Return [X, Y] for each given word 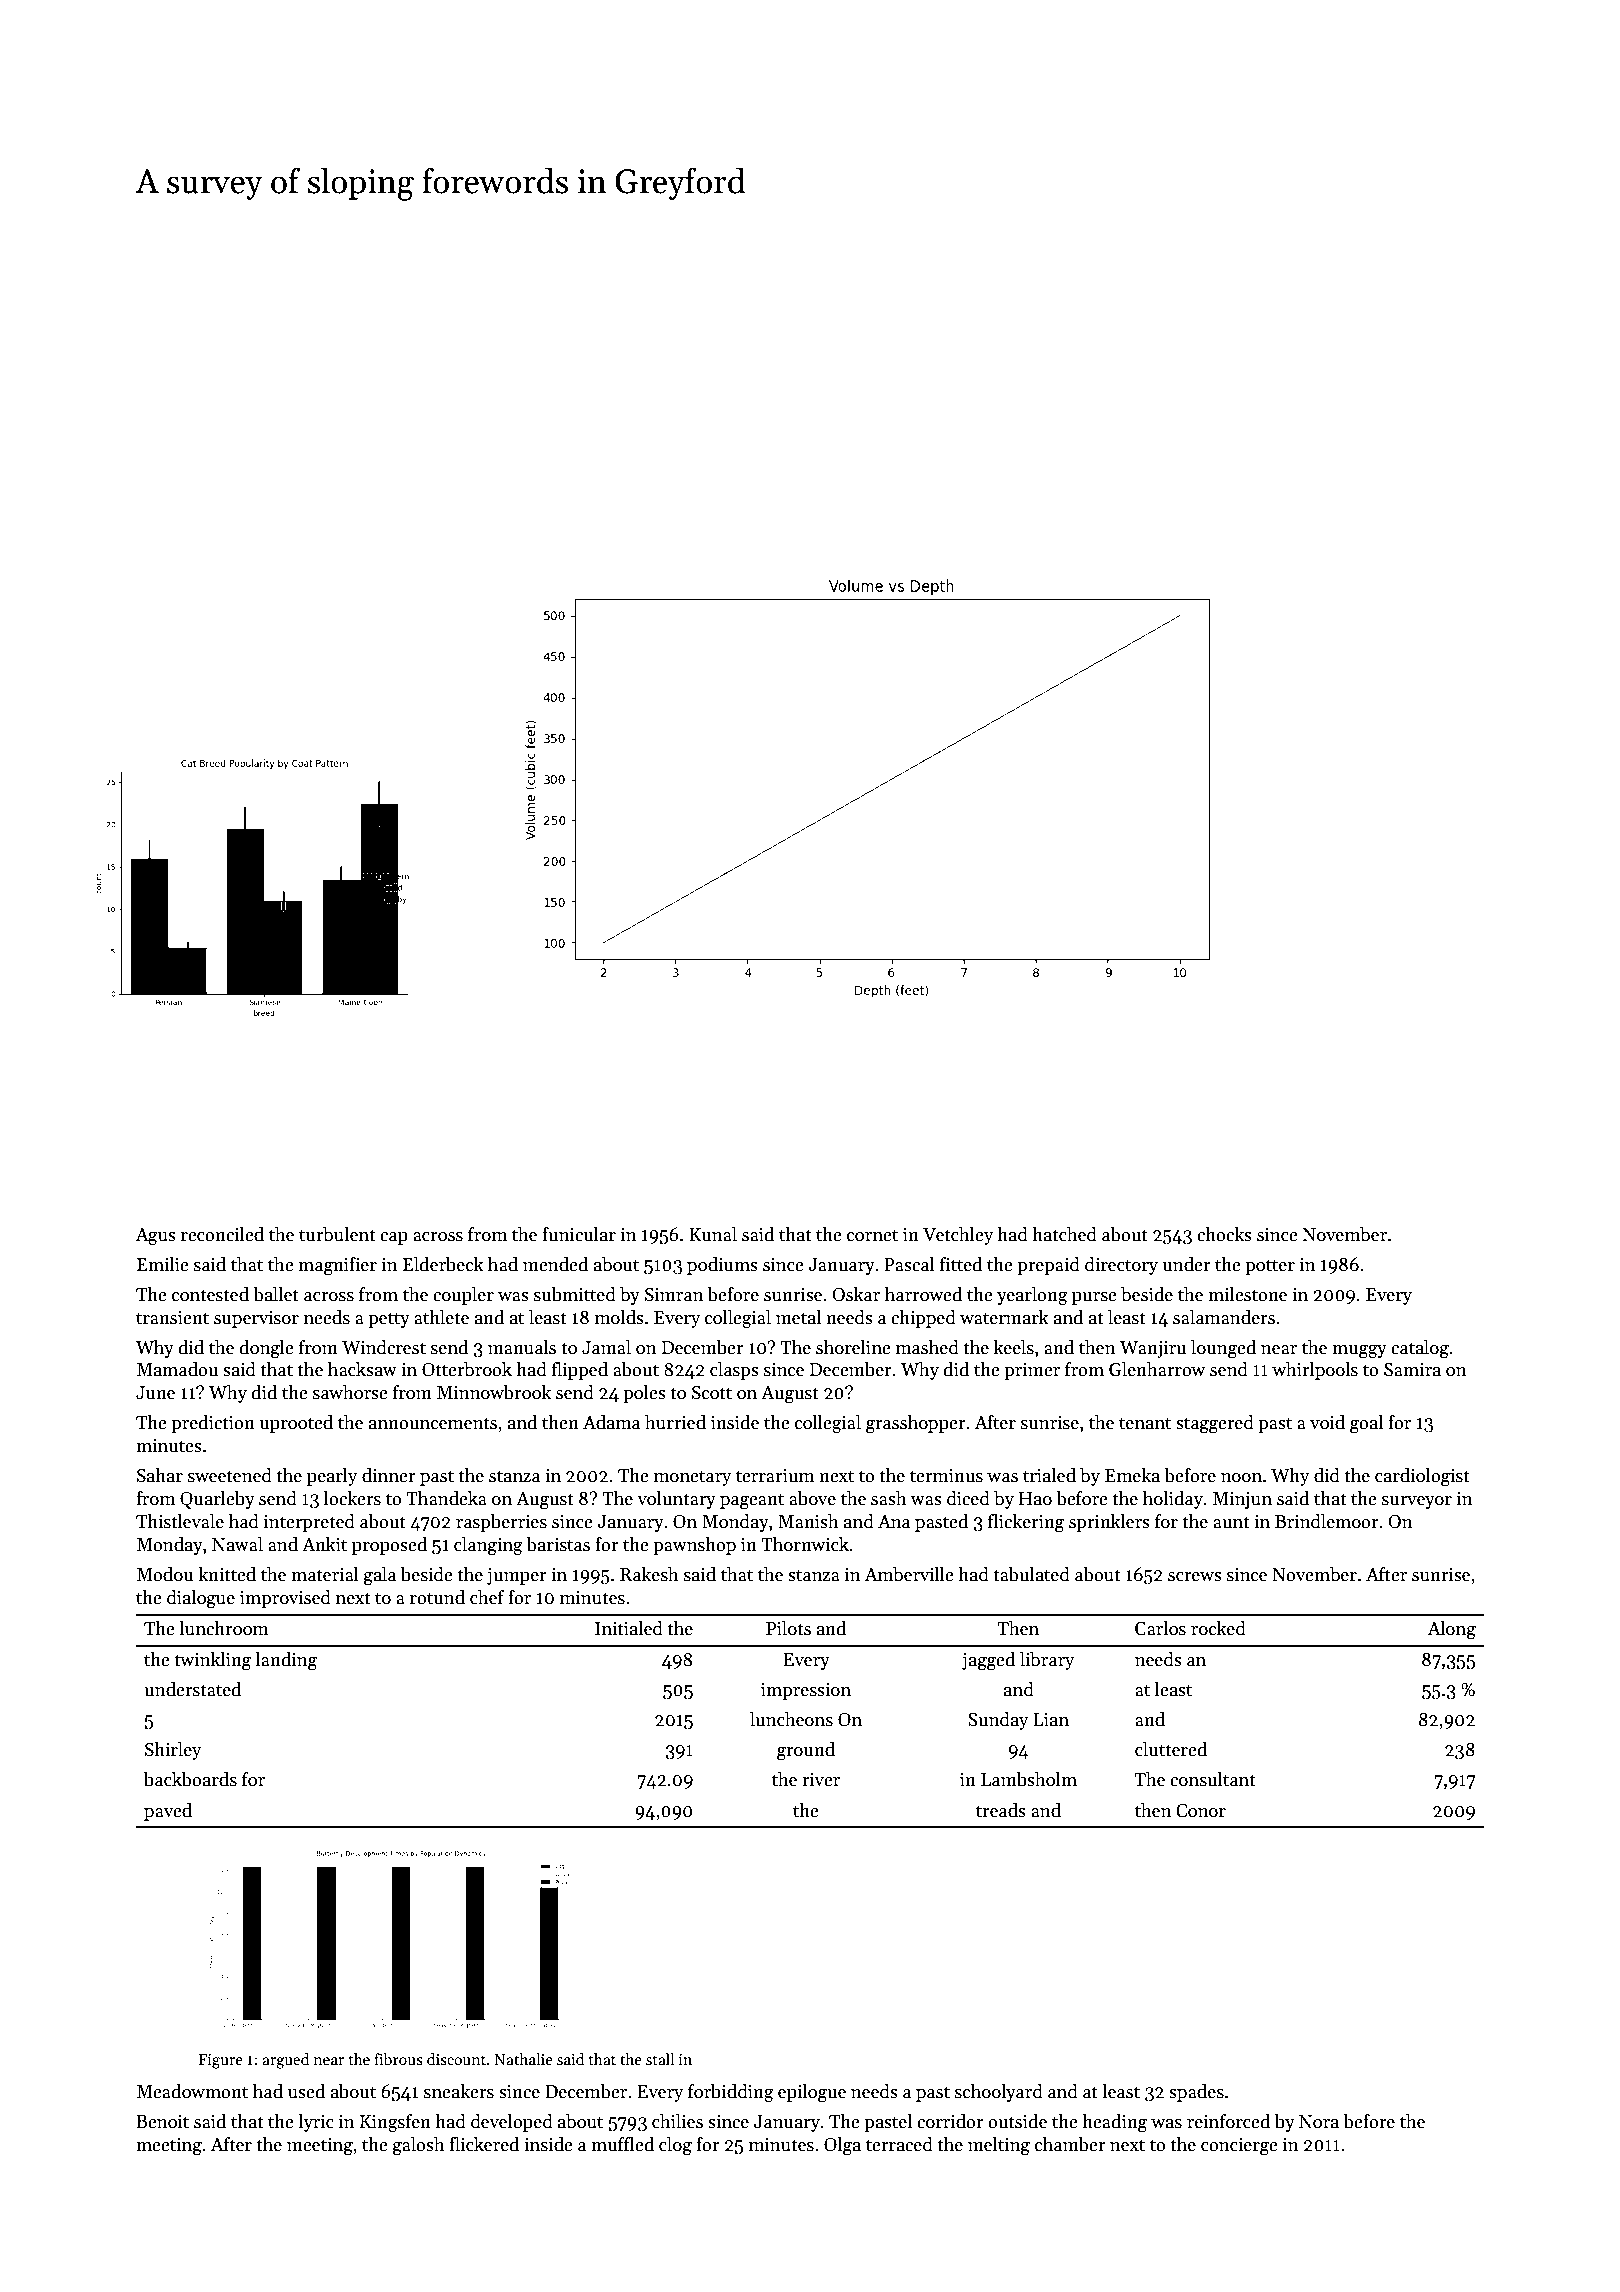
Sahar [160, 1475]
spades [1196, 2093]
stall [660, 2059]
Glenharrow [1157, 1369]
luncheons [791, 1719]
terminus [946, 1476]
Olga [842, 2146]
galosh [419, 2146]
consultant [1213, 1779]
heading [1114, 2123]
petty [389, 1320]
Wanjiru [1153, 1349]
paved [168, 1812]
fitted [961, 1264]
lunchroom [223, 1628]
